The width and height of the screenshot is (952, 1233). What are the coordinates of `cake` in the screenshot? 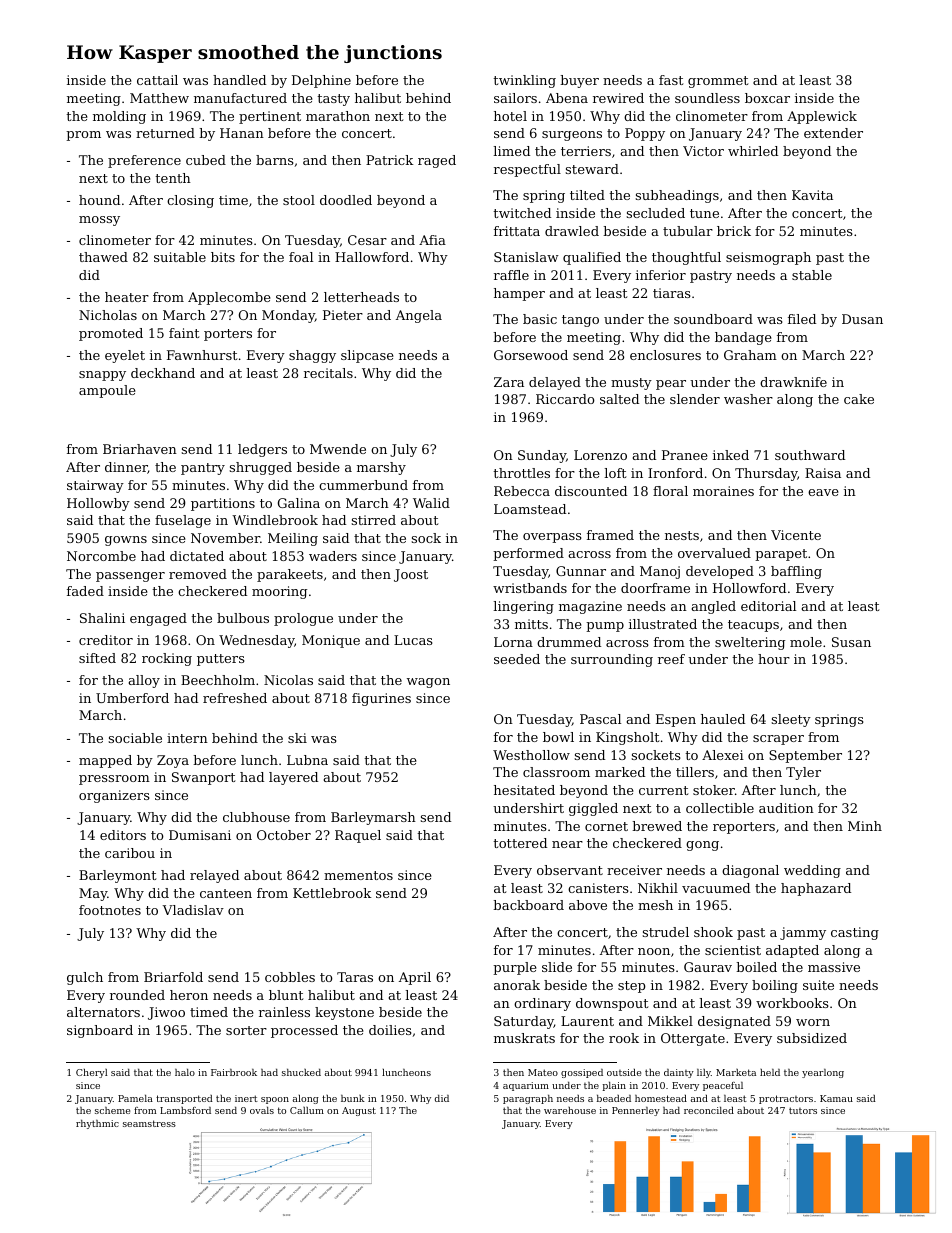 It's located at (859, 399).
